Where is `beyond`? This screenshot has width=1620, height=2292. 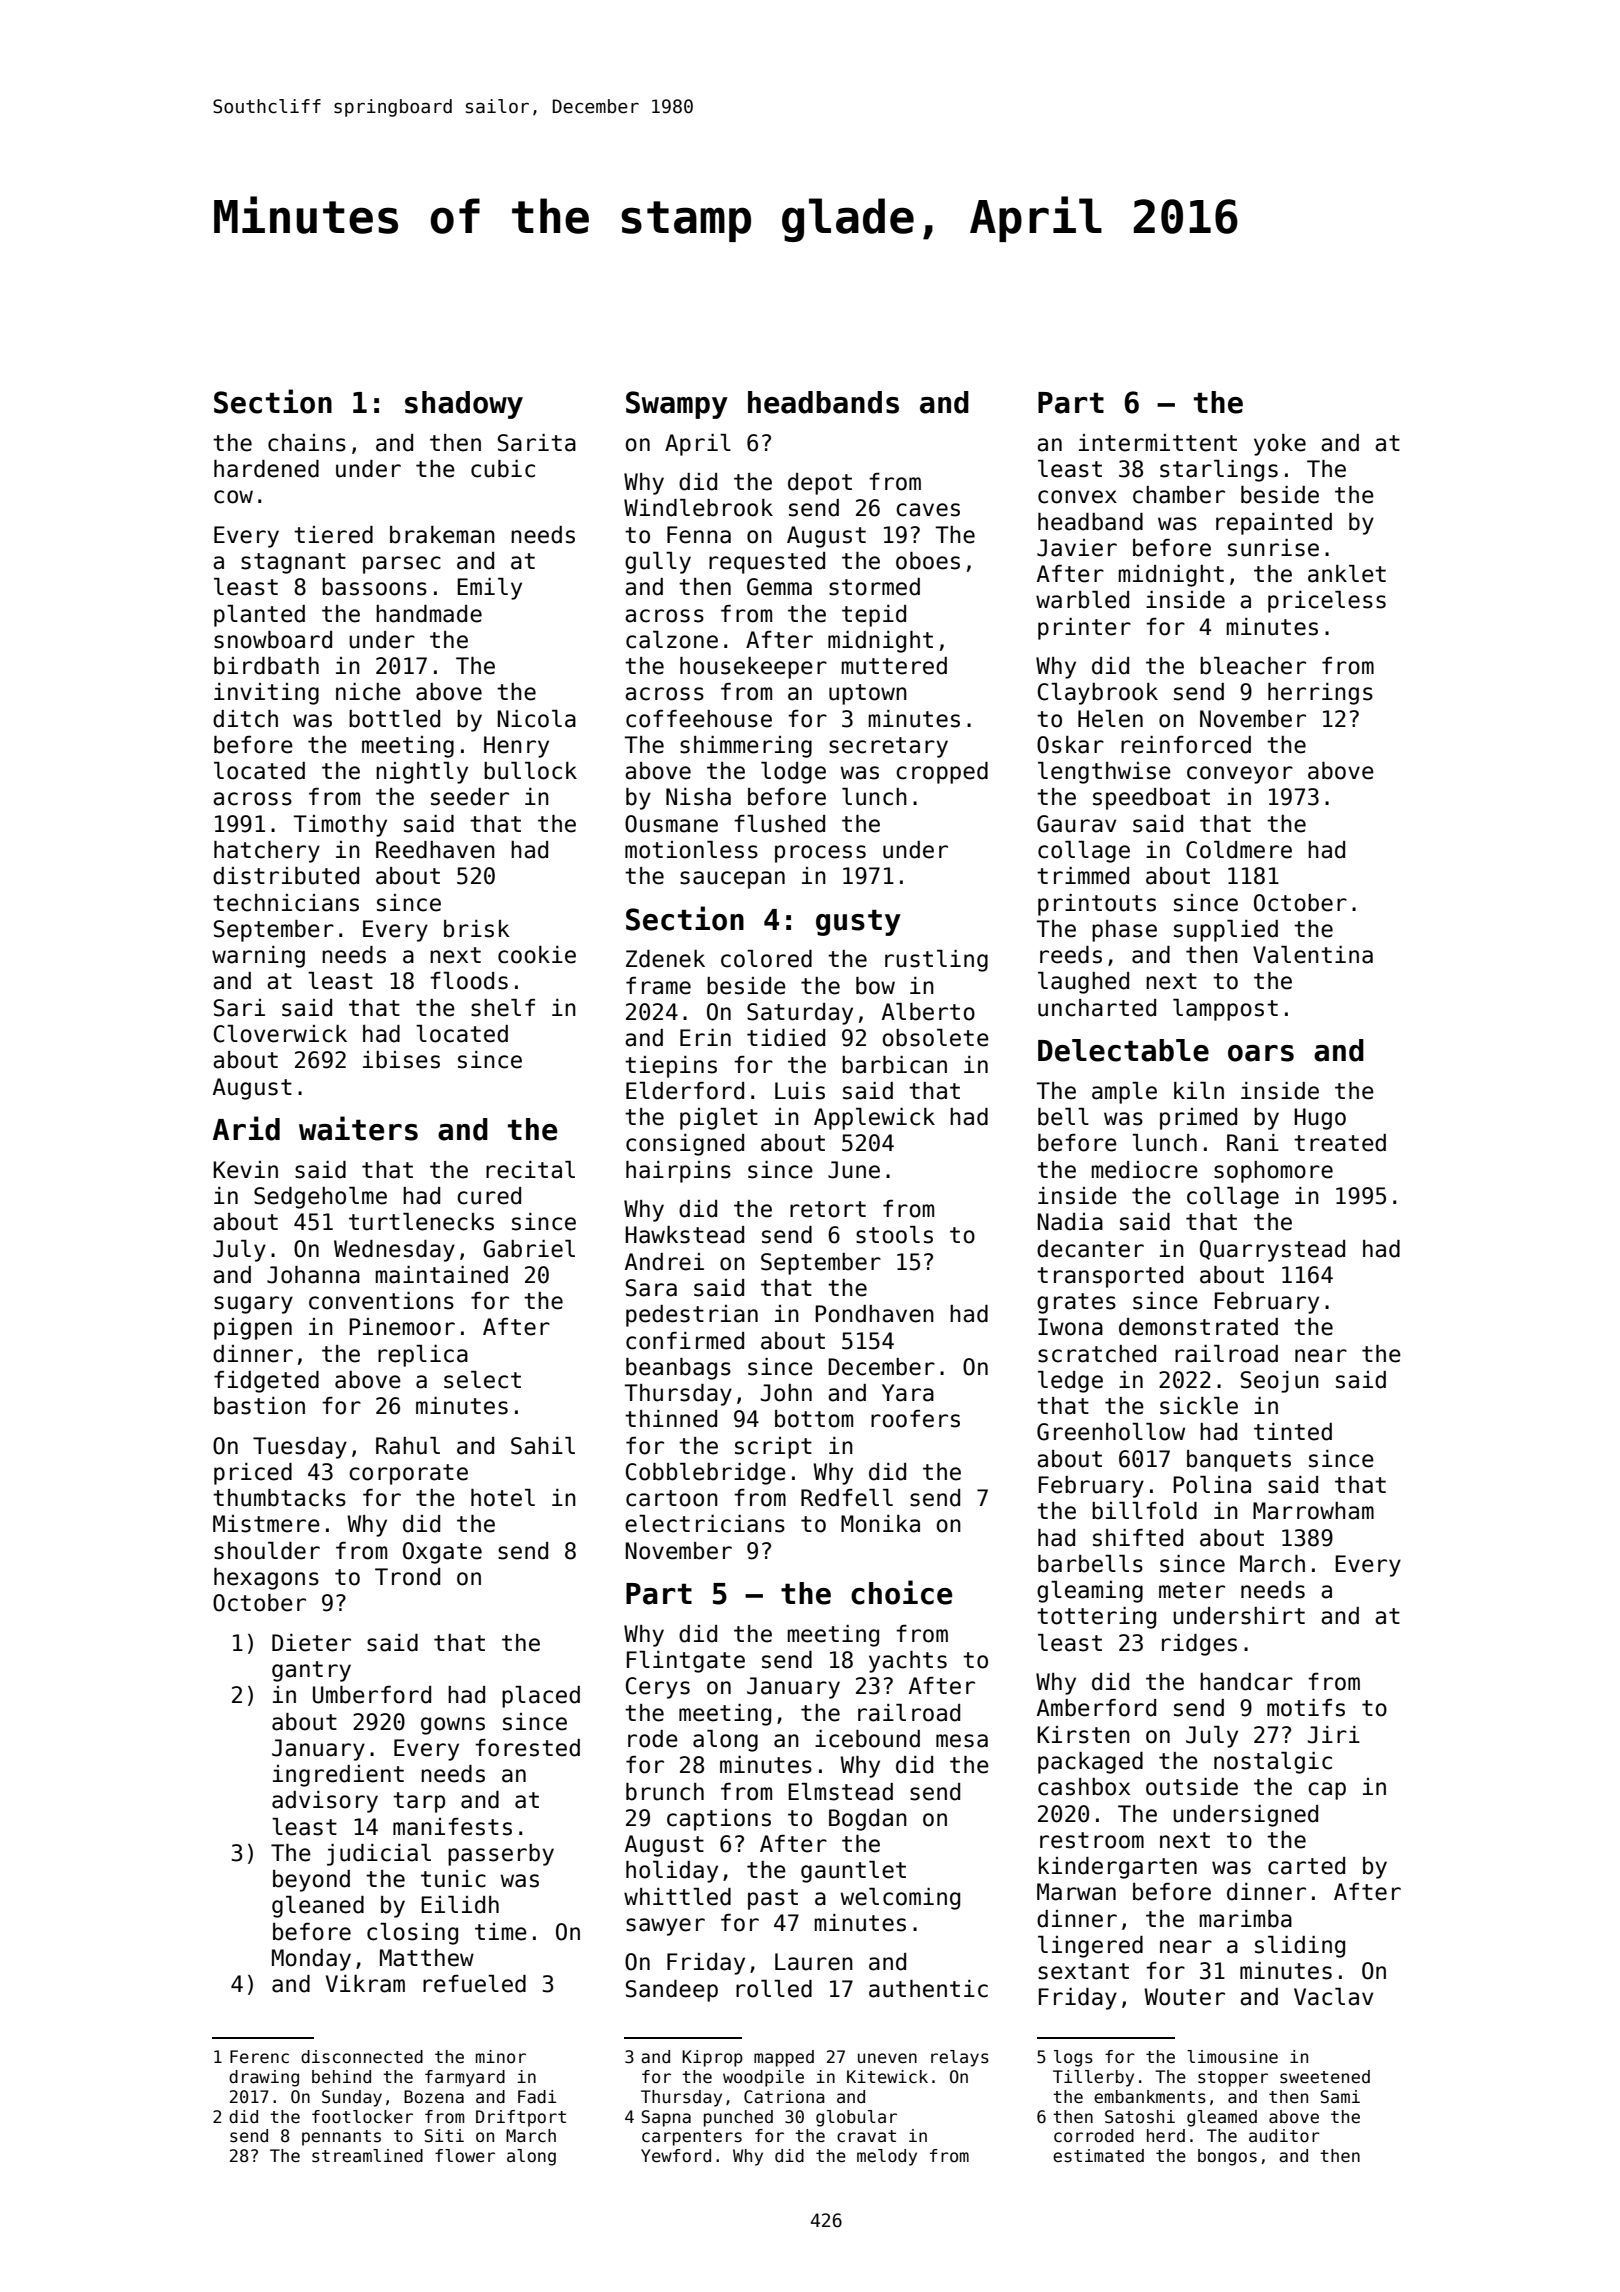 beyond is located at coordinates (311, 1881).
